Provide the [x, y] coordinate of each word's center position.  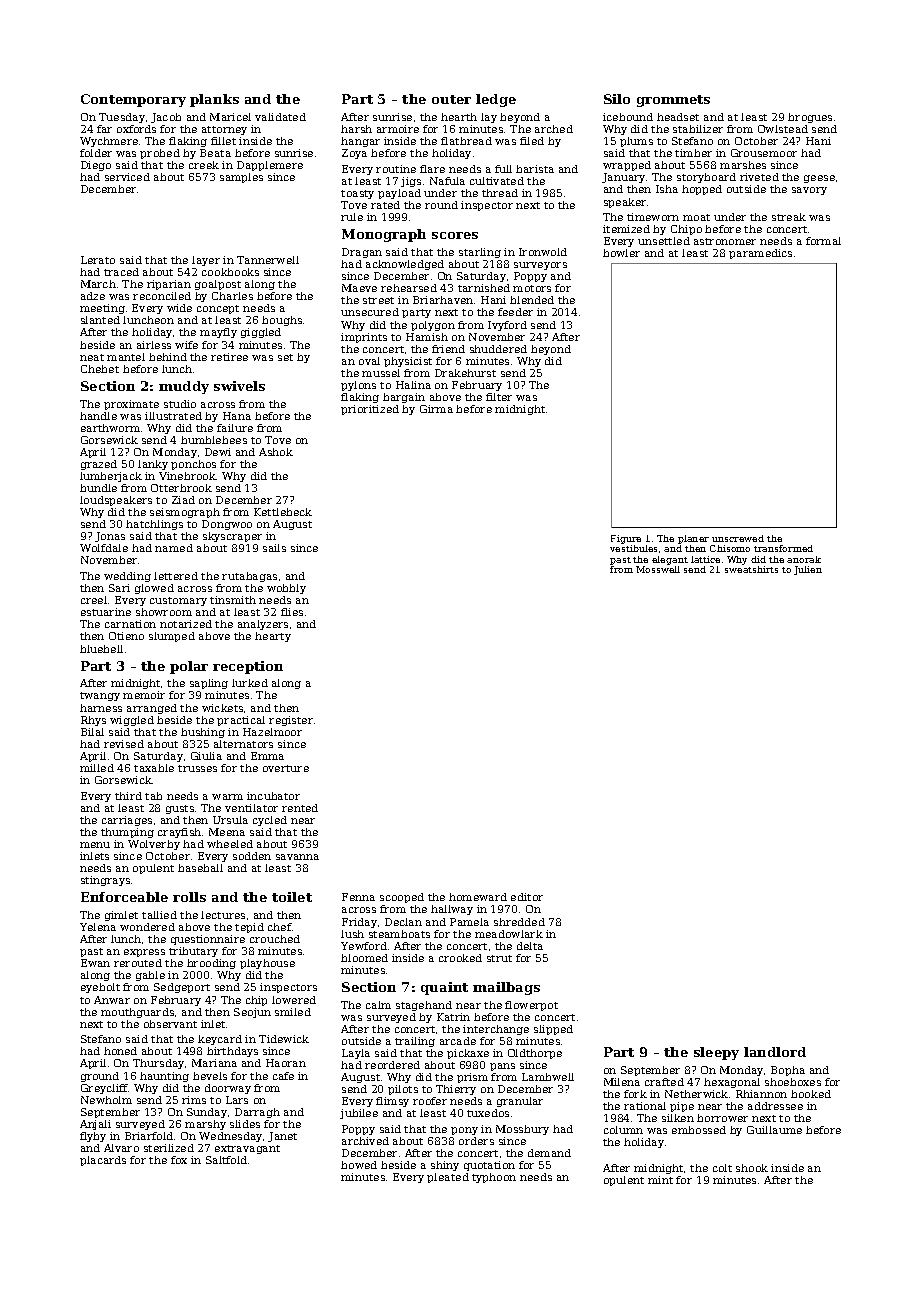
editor [527, 897]
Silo [617, 99]
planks [214, 100]
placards [103, 1161]
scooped [402, 898]
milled [97, 768]
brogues [810, 118]
